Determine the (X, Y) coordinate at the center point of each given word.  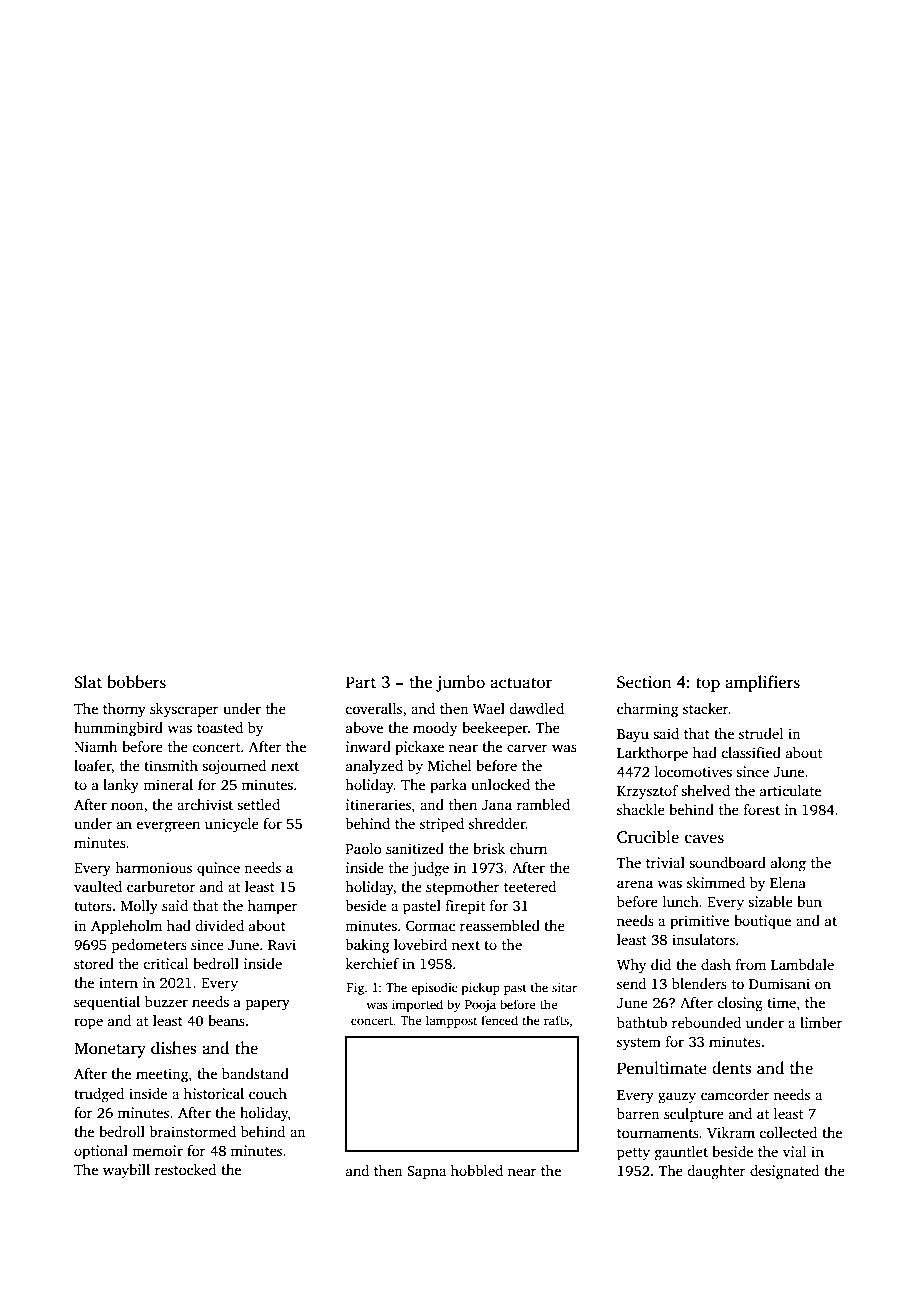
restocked (185, 1169)
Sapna (426, 1173)
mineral (168, 784)
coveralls (373, 708)
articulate (790, 790)
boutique (762, 922)
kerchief (372, 963)
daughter (716, 1172)
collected (788, 1132)
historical (214, 1093)
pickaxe (419, 748)
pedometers (149, 946)
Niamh (95, 746)
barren (638, 1113)
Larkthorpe (652, 754)
